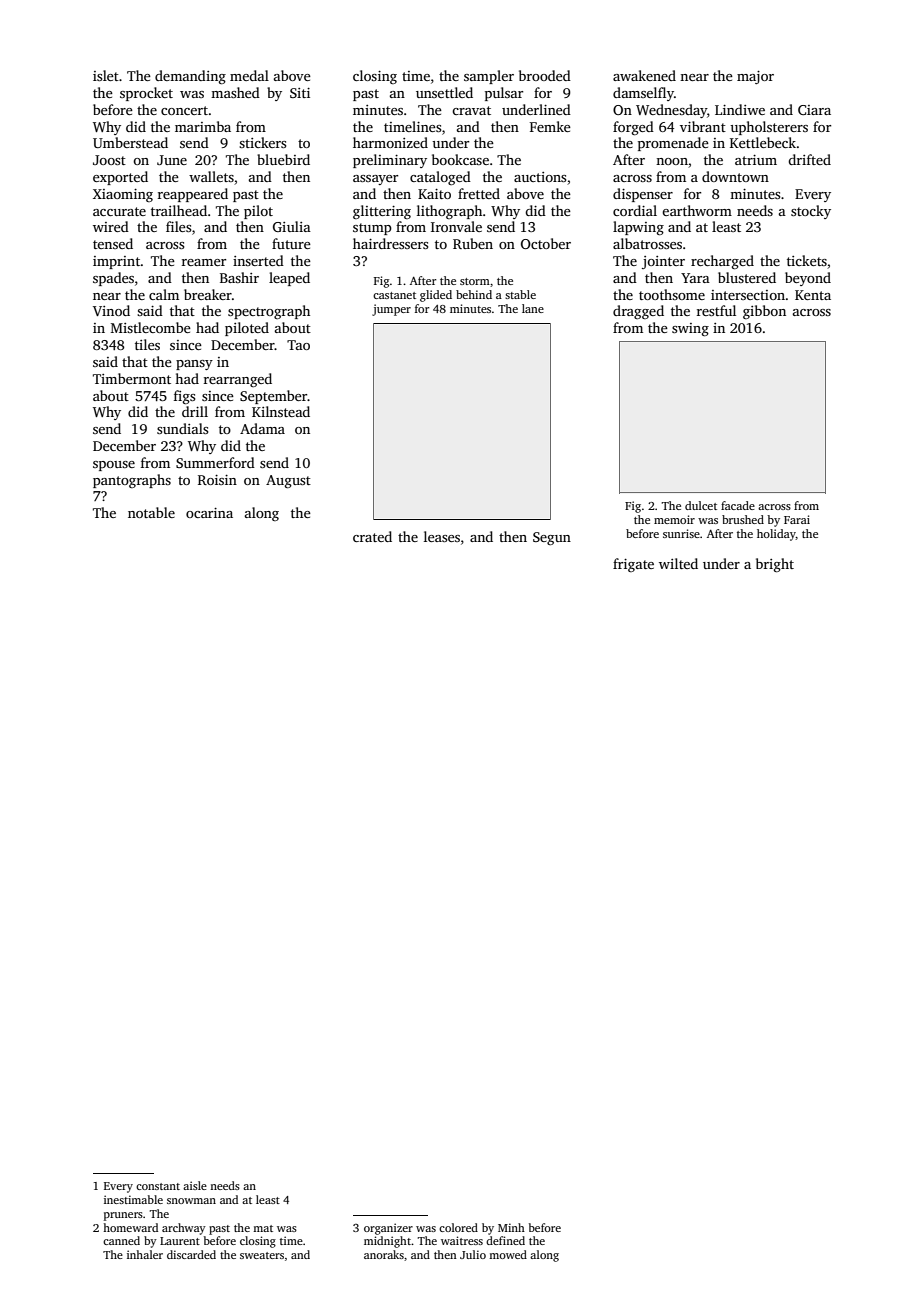 This image has height=1308, width=924. Describe the element at coordinates (663, 262) in the image. I see `jointer` at that location.
